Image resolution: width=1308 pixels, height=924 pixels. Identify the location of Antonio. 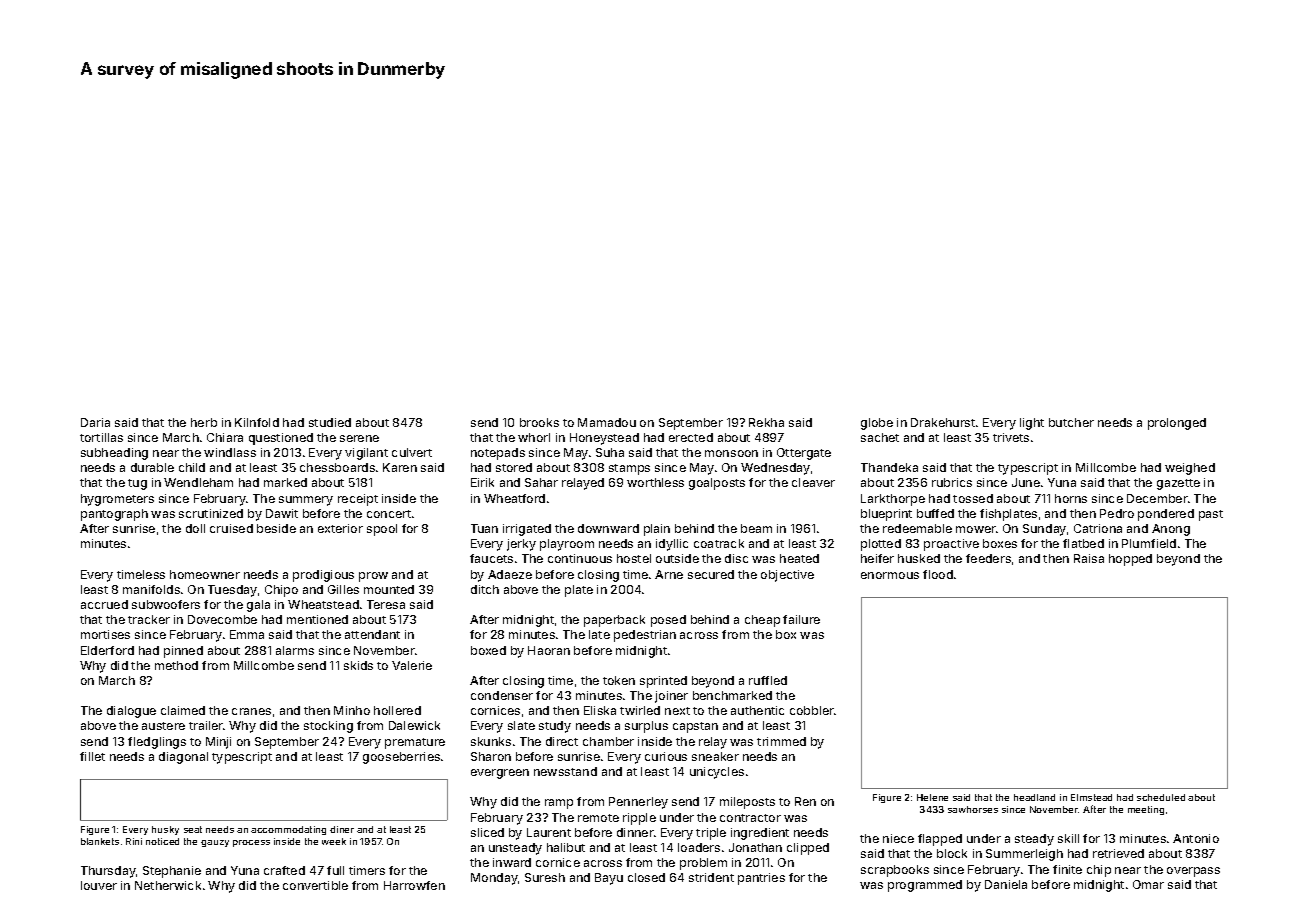
(1196, 838).
